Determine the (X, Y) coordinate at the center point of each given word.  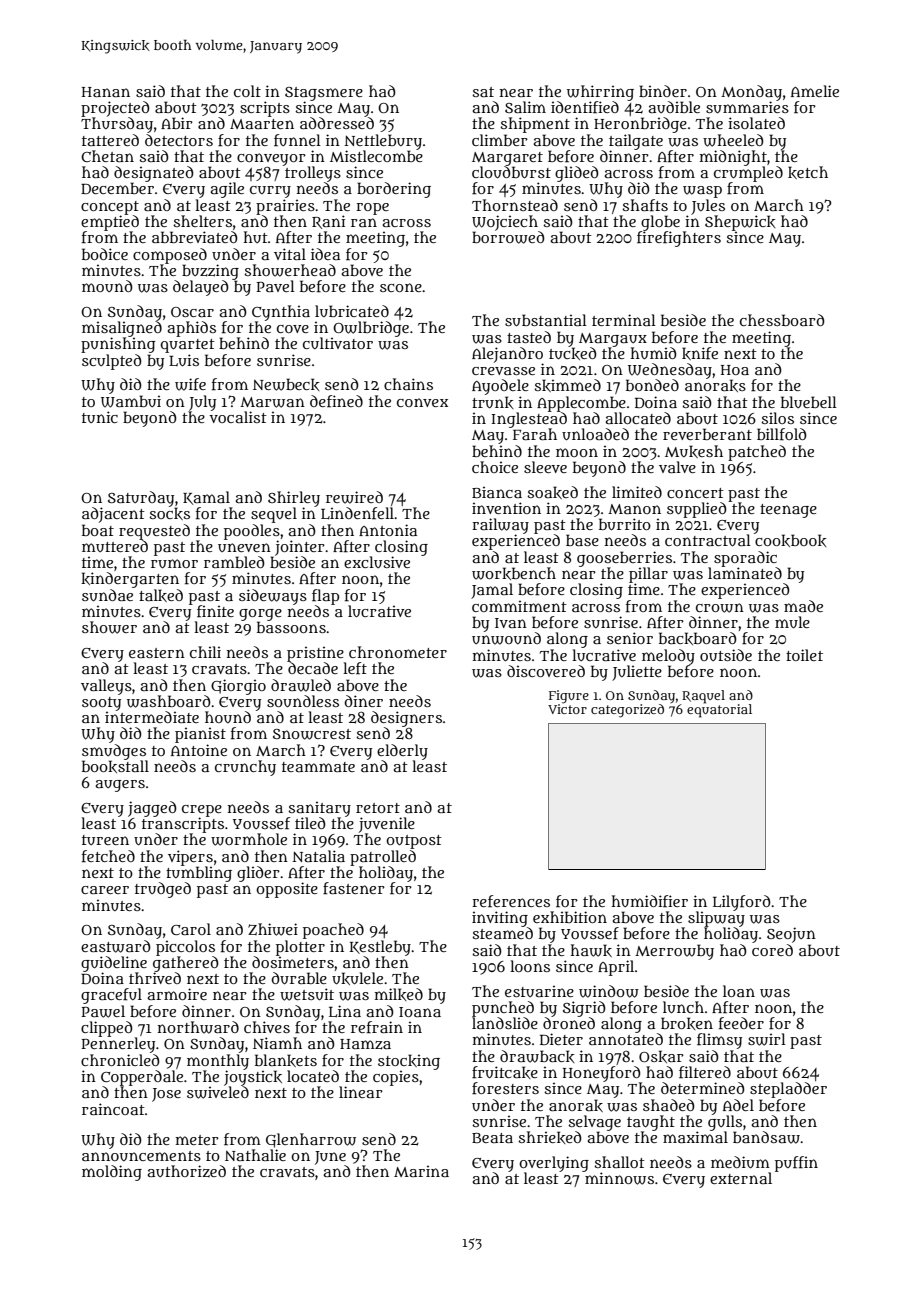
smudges (114, 752)
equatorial (719, 710)
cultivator (338, 343)
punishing (118, 345)
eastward (116, 946)
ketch (808, 172)
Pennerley (118, 1045)
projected (115, 109)
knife (700, 353)
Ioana (420, 1012)
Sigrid (584, 1009)
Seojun (791, 935)
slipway (716, 919)
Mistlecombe (376, 156)
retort (378, 808)
